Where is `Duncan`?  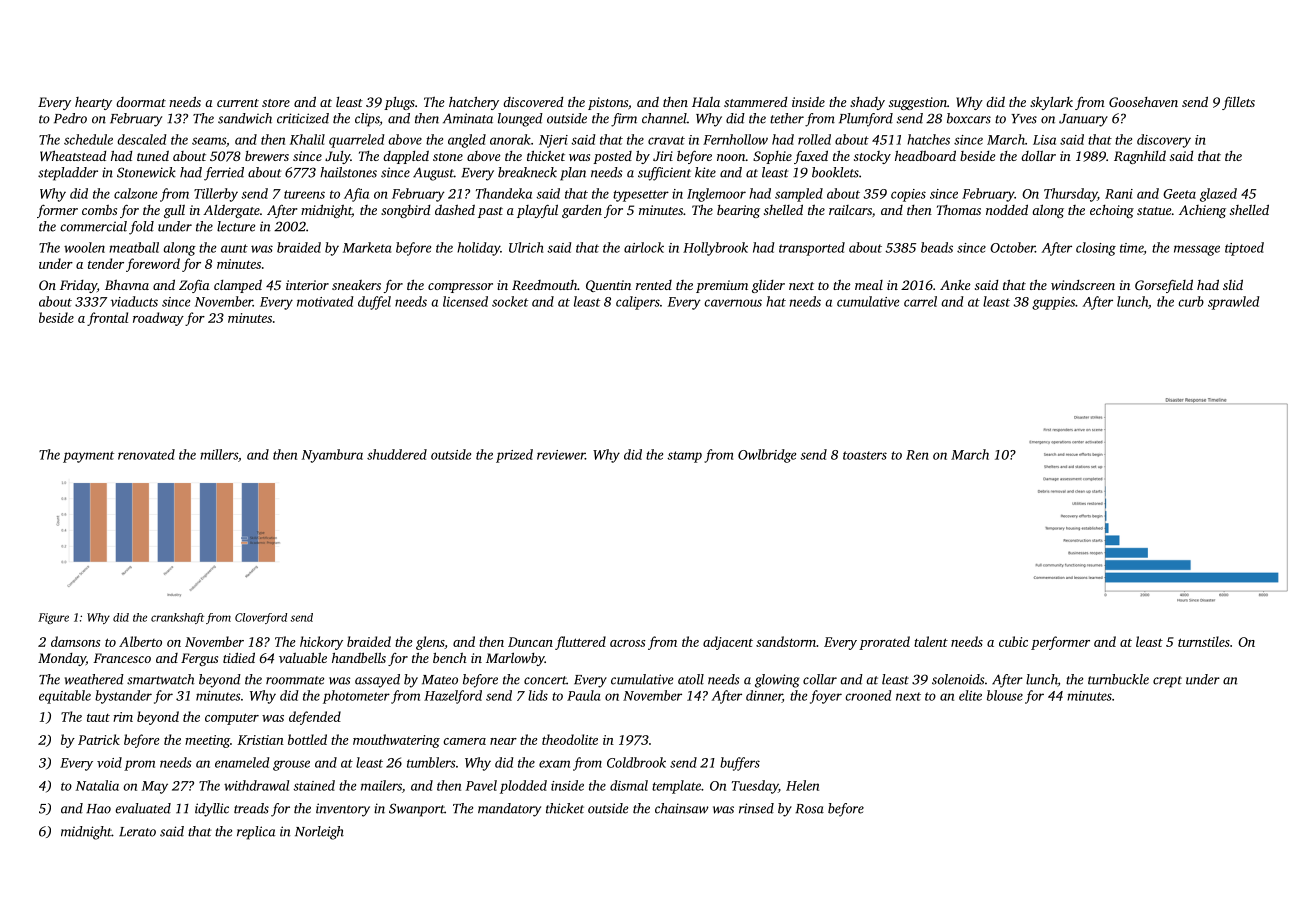 Duncan is located at coordinates (530, 642).
